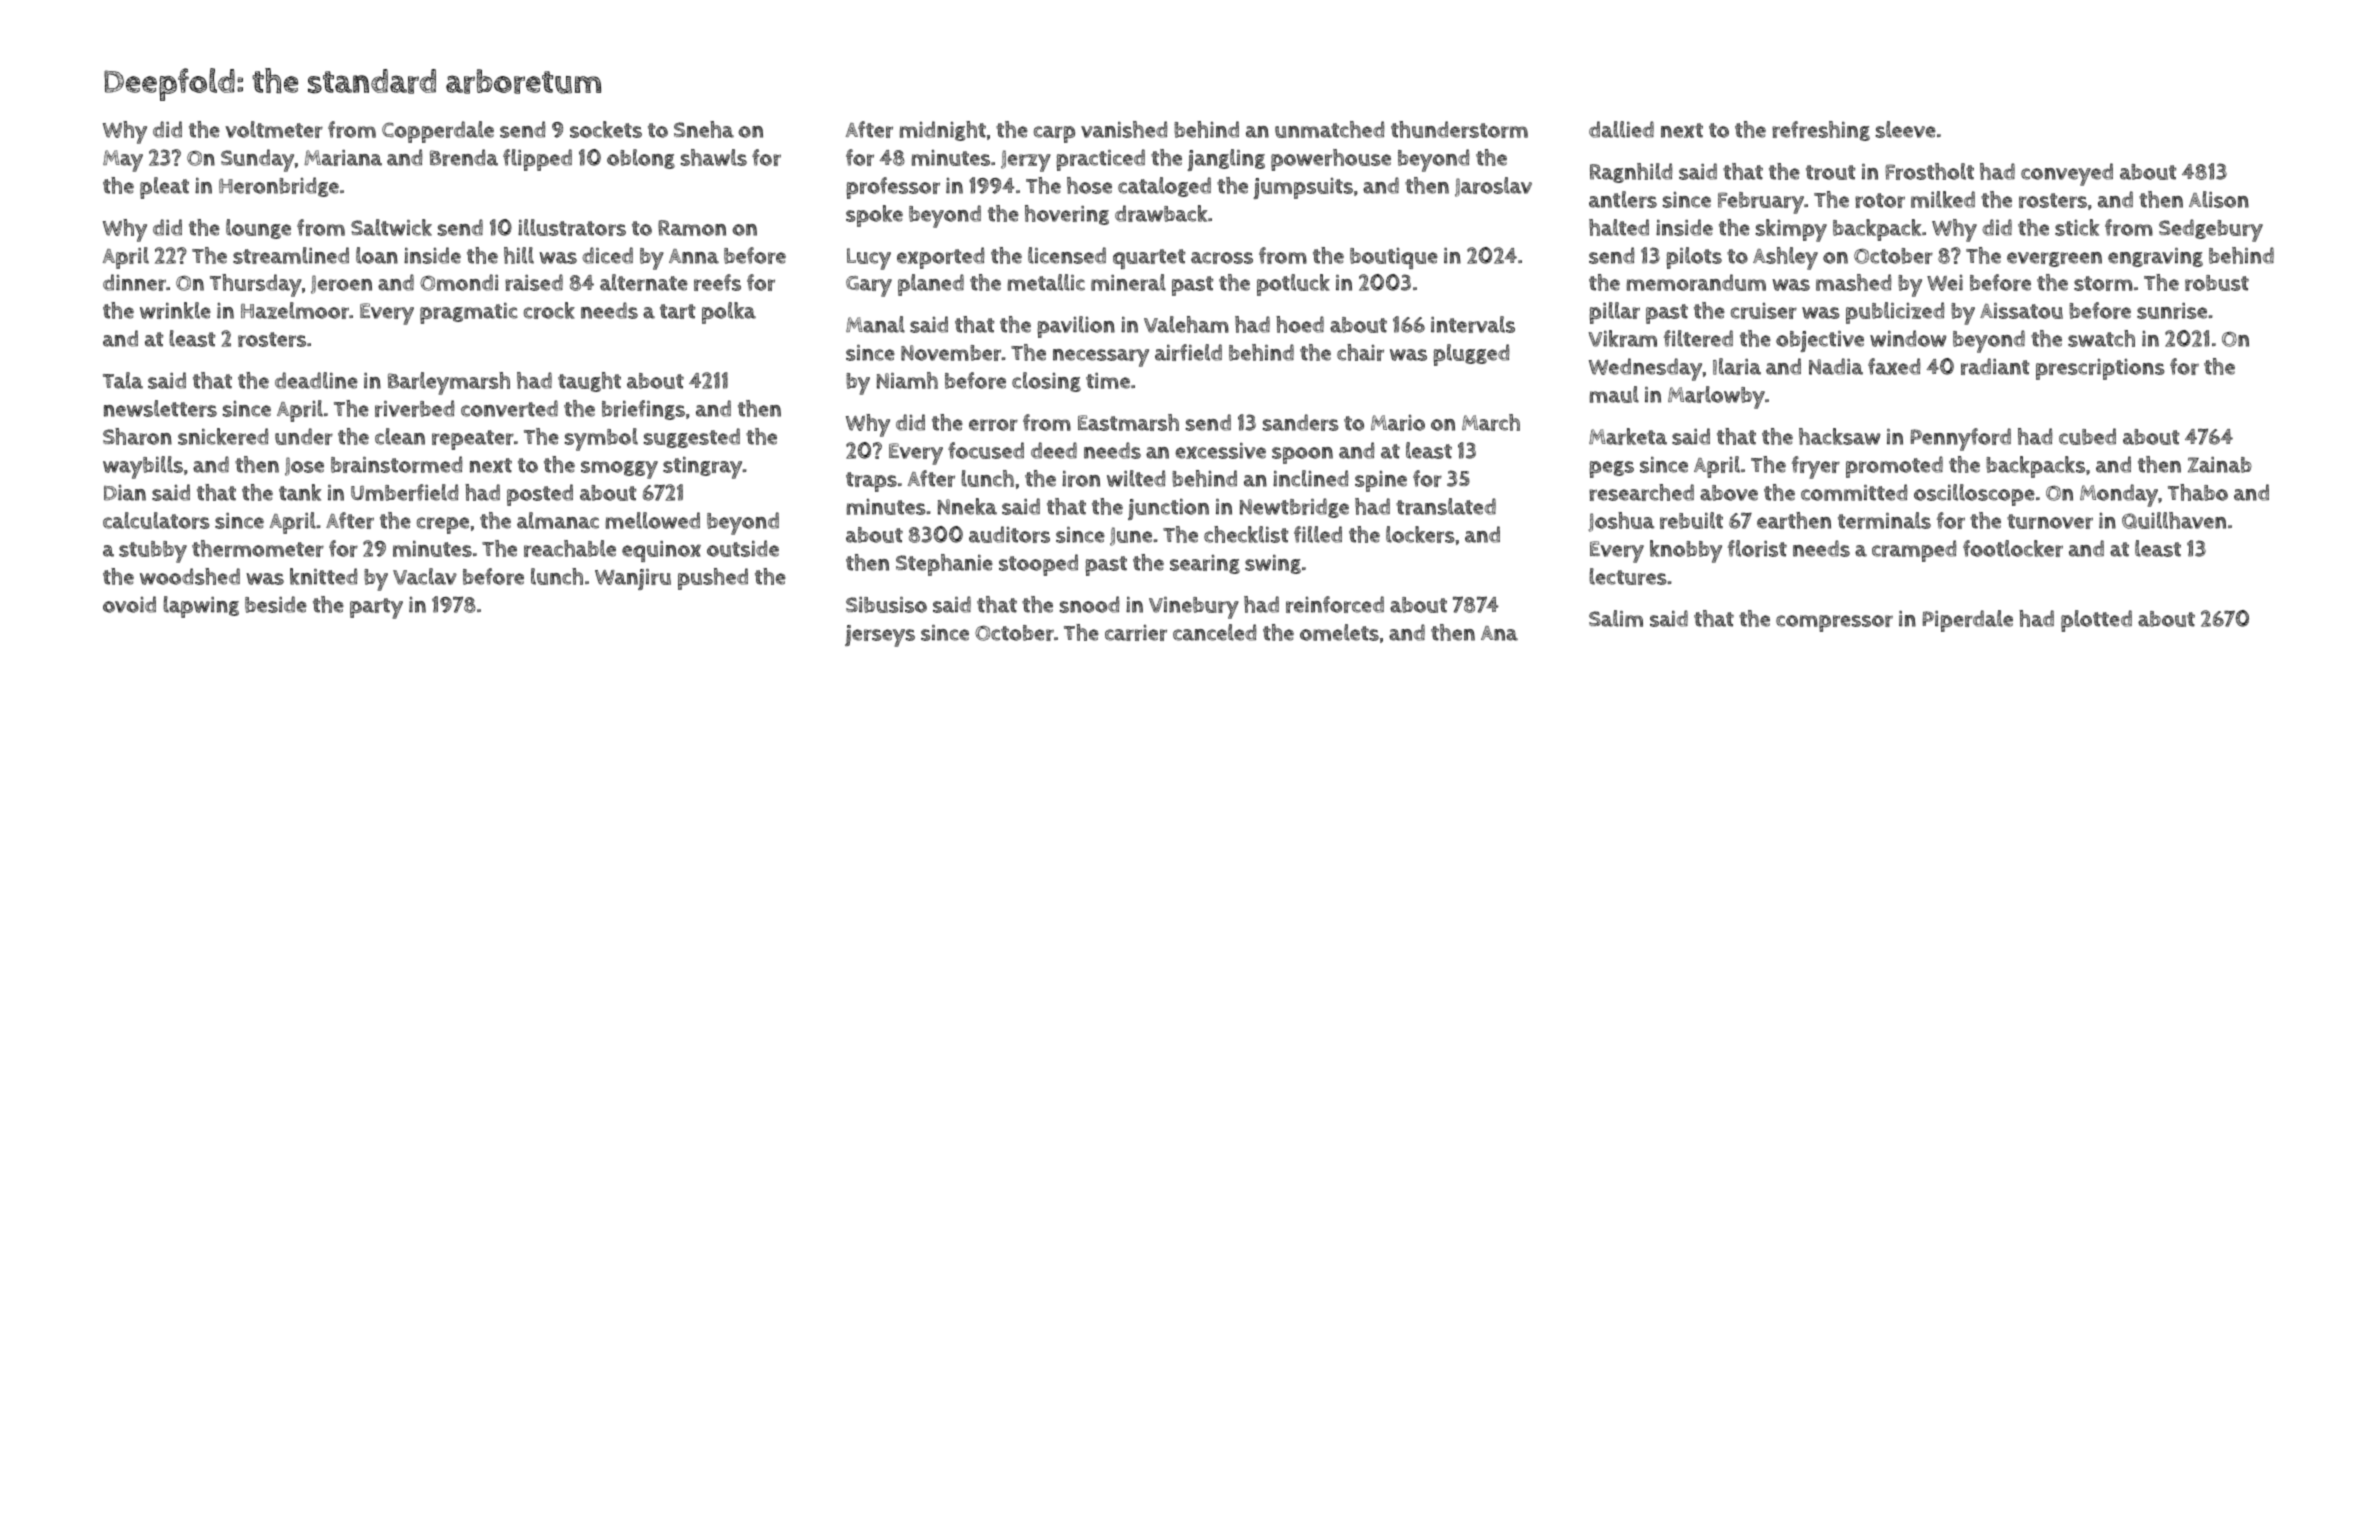  Describe the element at coordinates (2119, 495) in the page. I see `Monday` at that location.
